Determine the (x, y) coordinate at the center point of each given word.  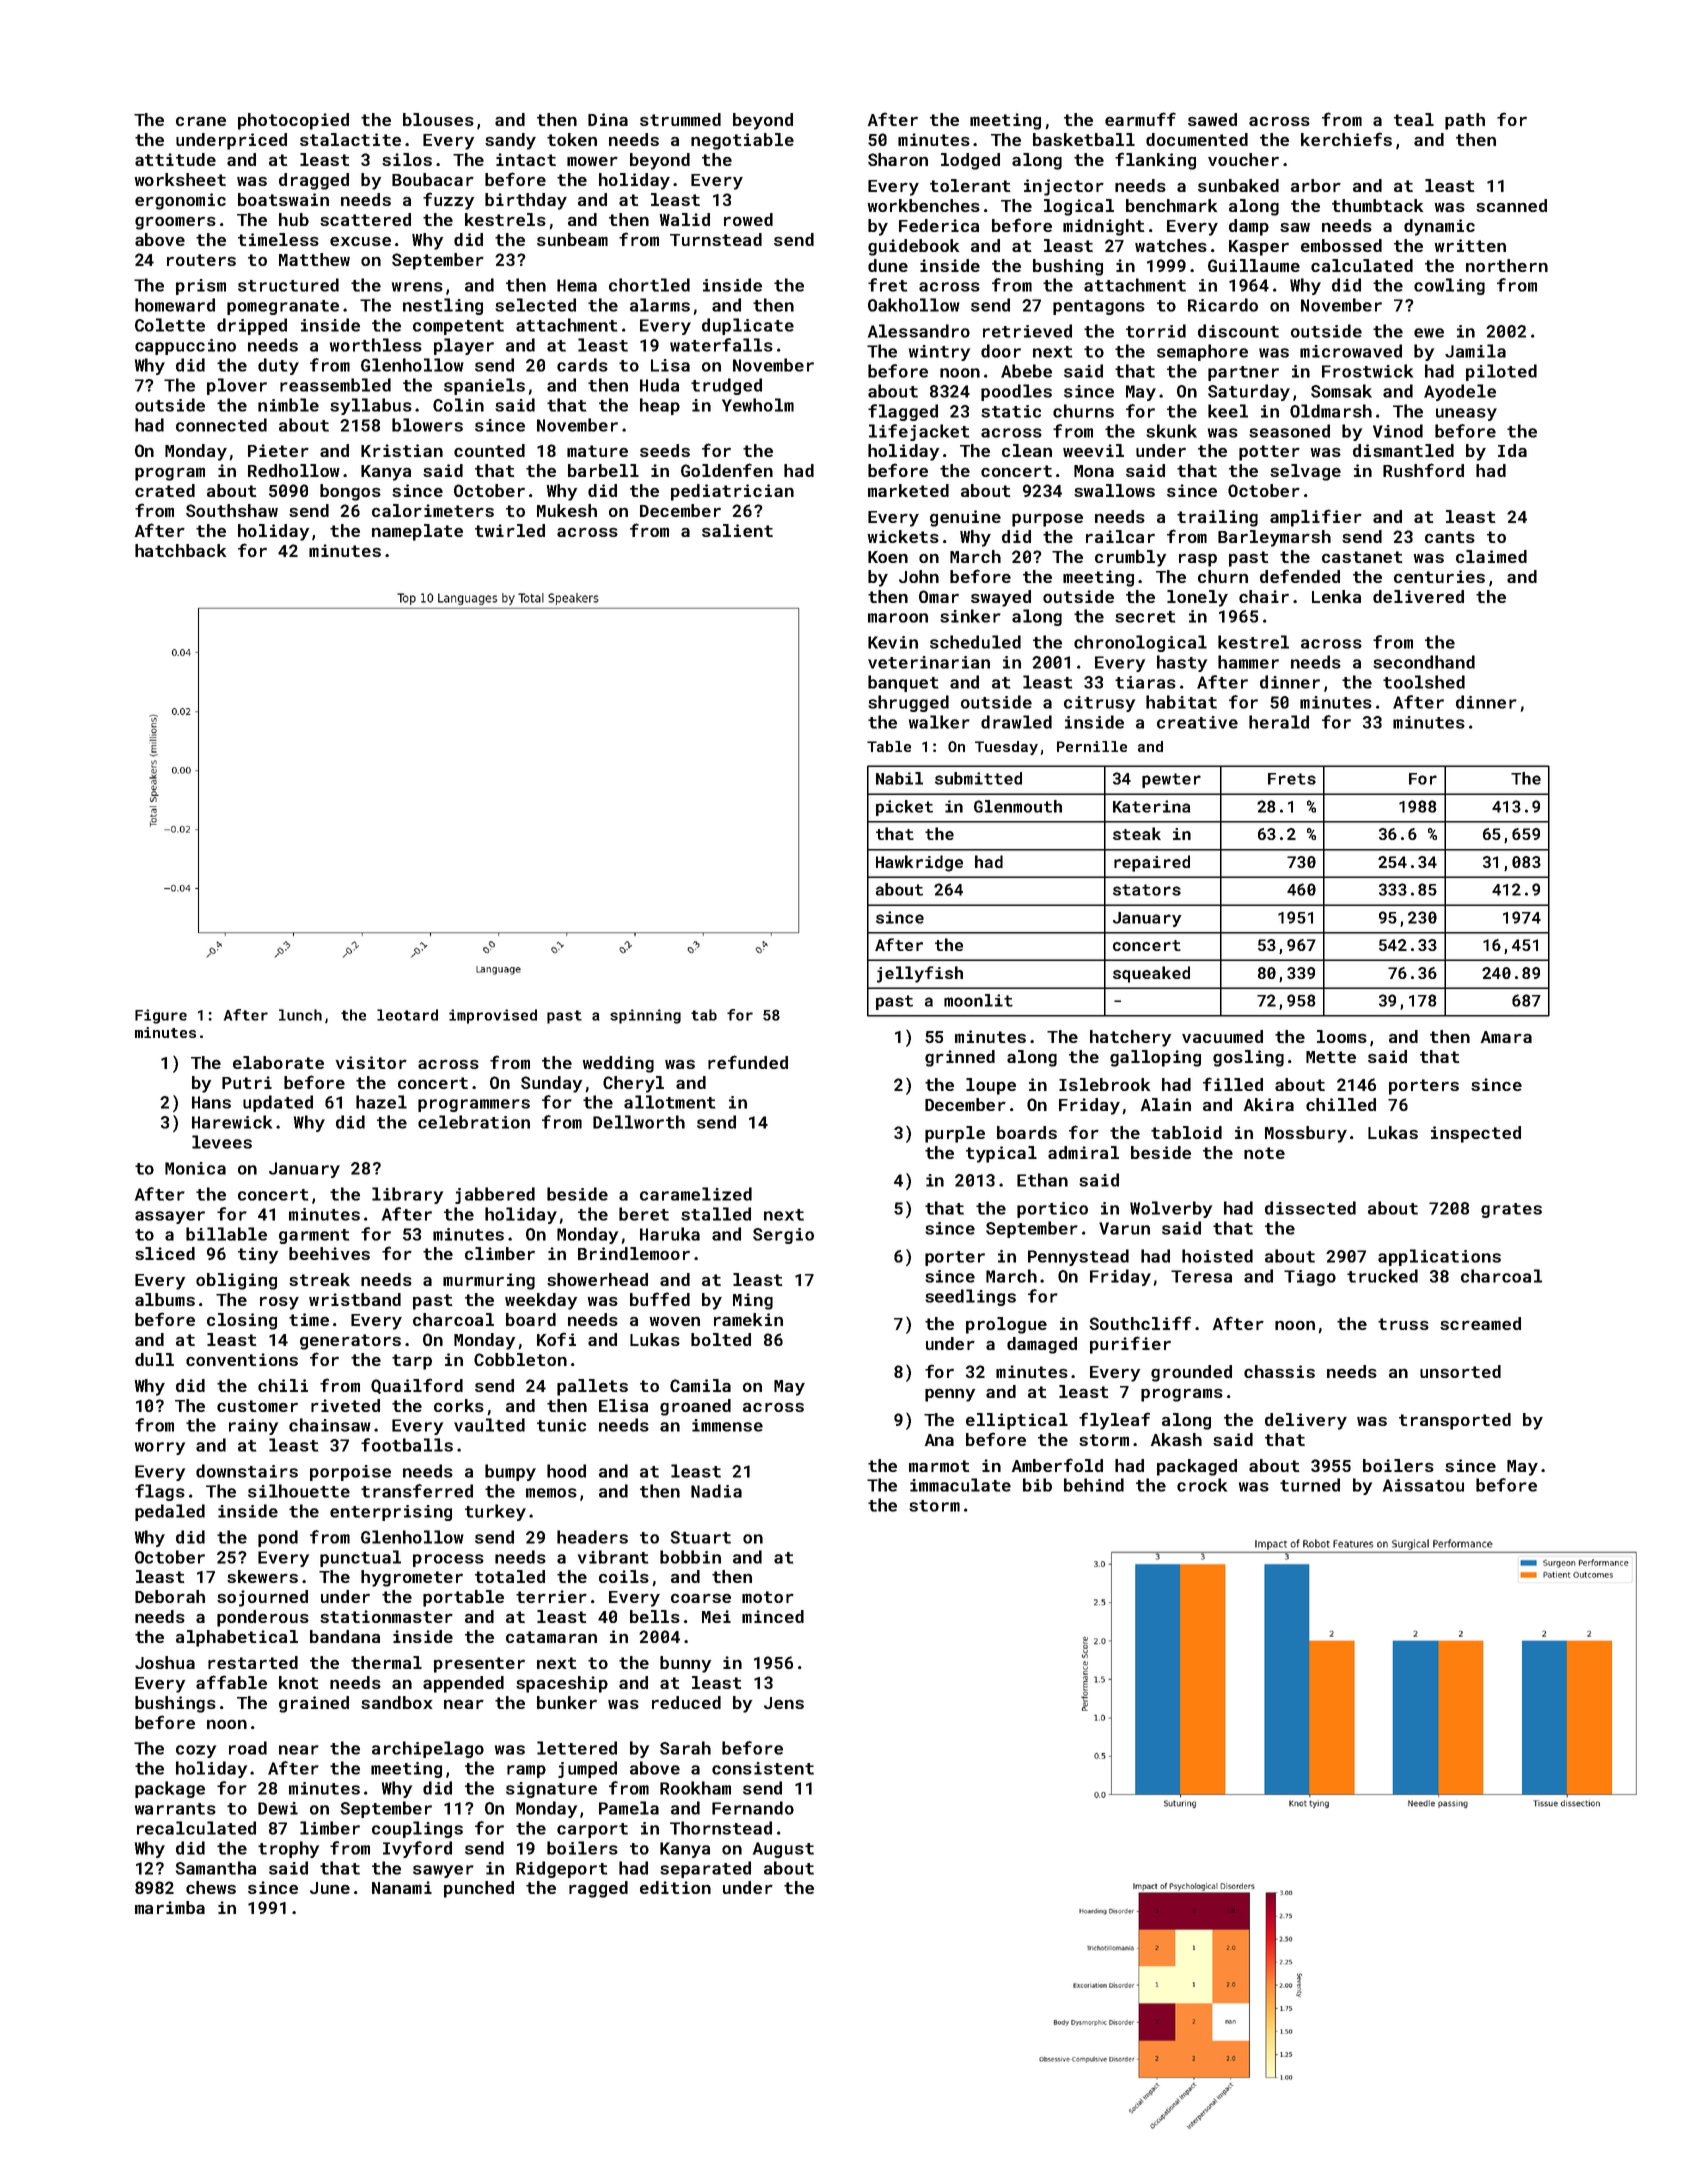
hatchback (180, 550)
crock (1202, 1485)
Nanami (402, 1887)
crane (201, 121)
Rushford (1423, 470)
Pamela (629, 1808)
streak (319, 1279)
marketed (908, 490)
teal (1414, 119)
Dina (608, 119)
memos (551, 1493)
